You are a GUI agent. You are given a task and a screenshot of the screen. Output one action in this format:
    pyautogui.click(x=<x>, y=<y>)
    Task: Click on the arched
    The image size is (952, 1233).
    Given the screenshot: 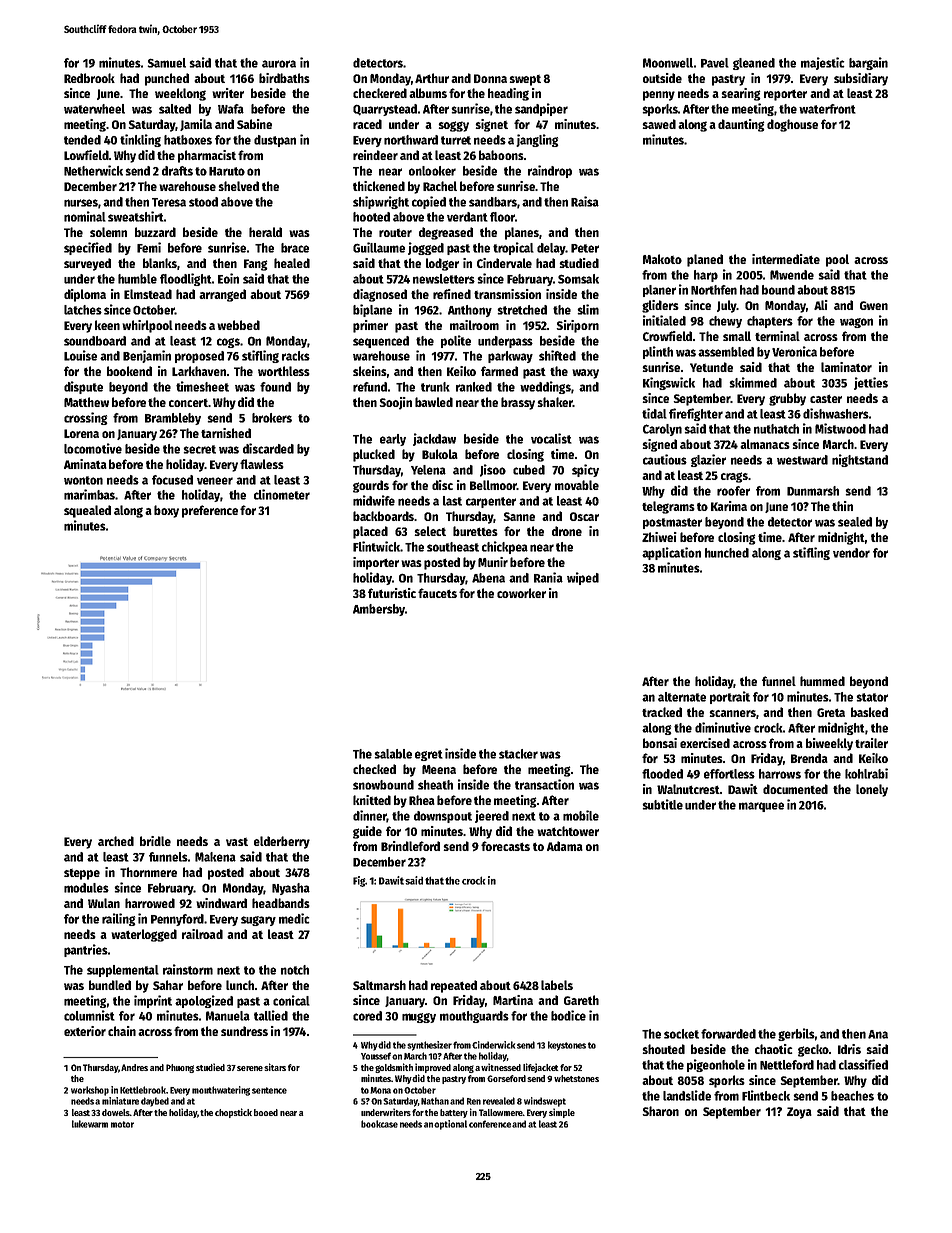 What is the action you would take?
    pyautogui.click(x=116, y=841)
